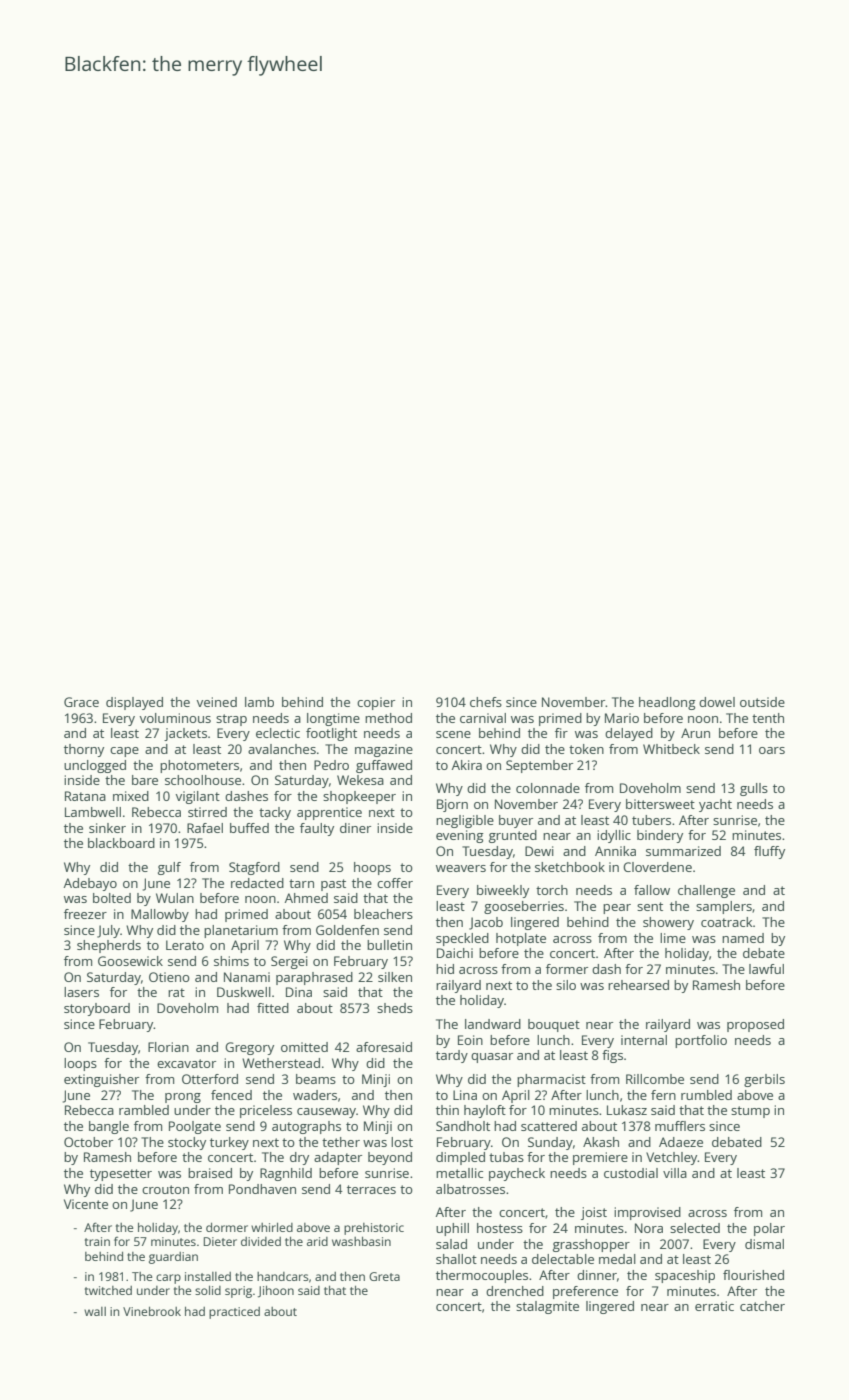 The image size is (849, 1400). Describe the element at coordinates (612, 1056) in the screenshot. I see `figs` at that location.
